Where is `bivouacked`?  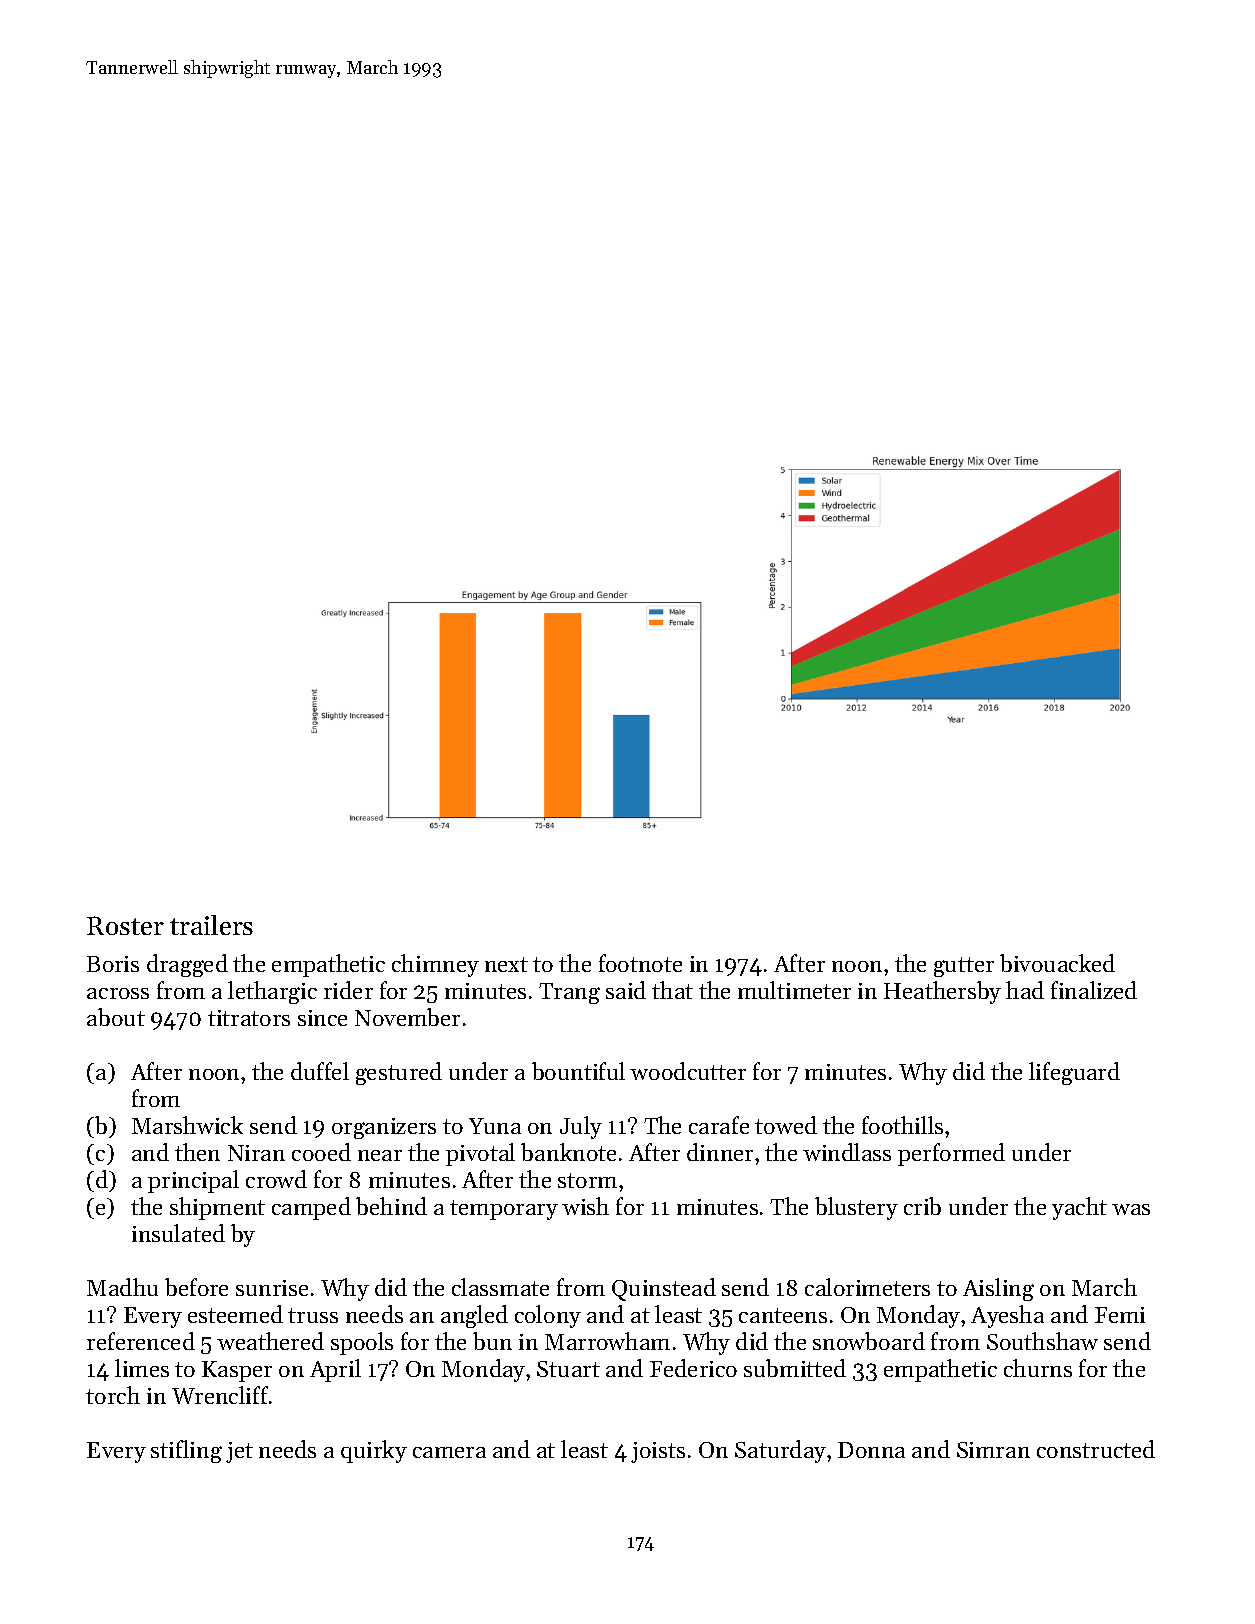
bivouacked is located at coordinates (1057, 963).
